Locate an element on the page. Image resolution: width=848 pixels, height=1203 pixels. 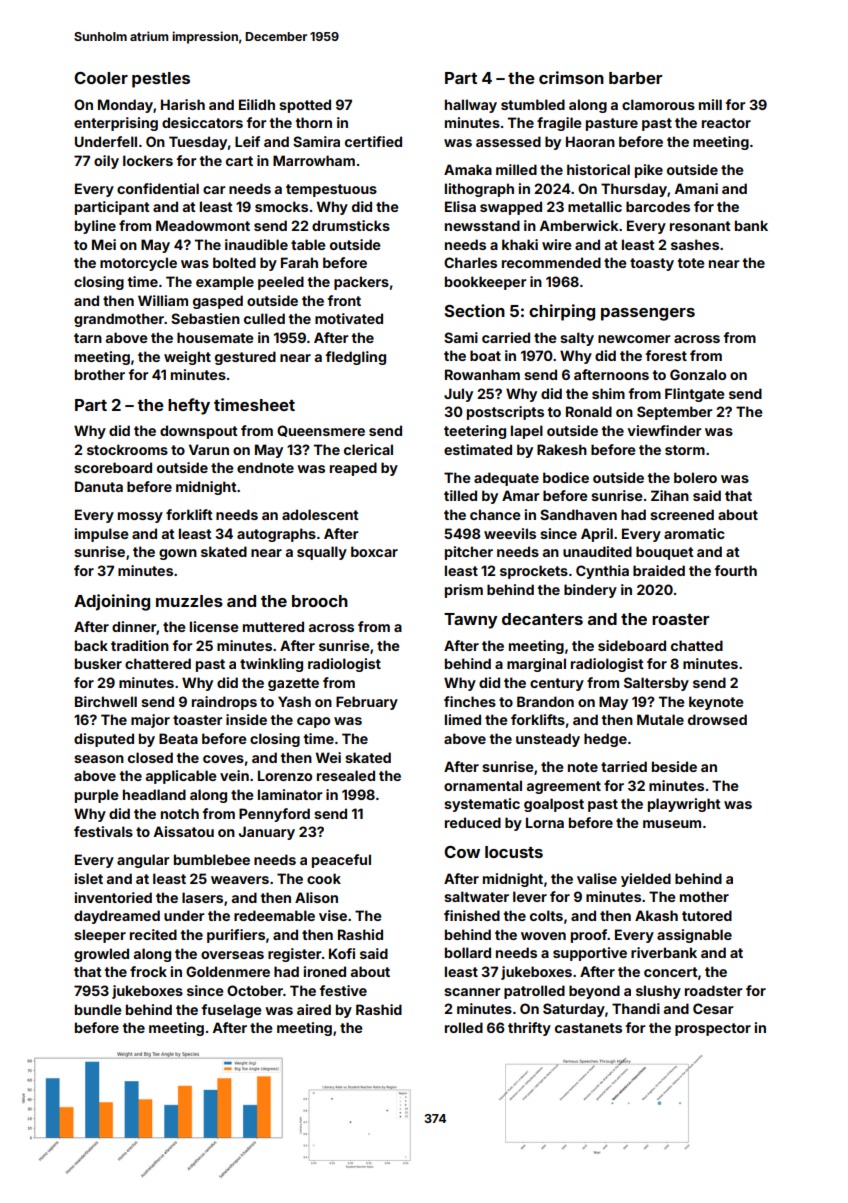
fuselage is located at coordinates (232, 1011).
